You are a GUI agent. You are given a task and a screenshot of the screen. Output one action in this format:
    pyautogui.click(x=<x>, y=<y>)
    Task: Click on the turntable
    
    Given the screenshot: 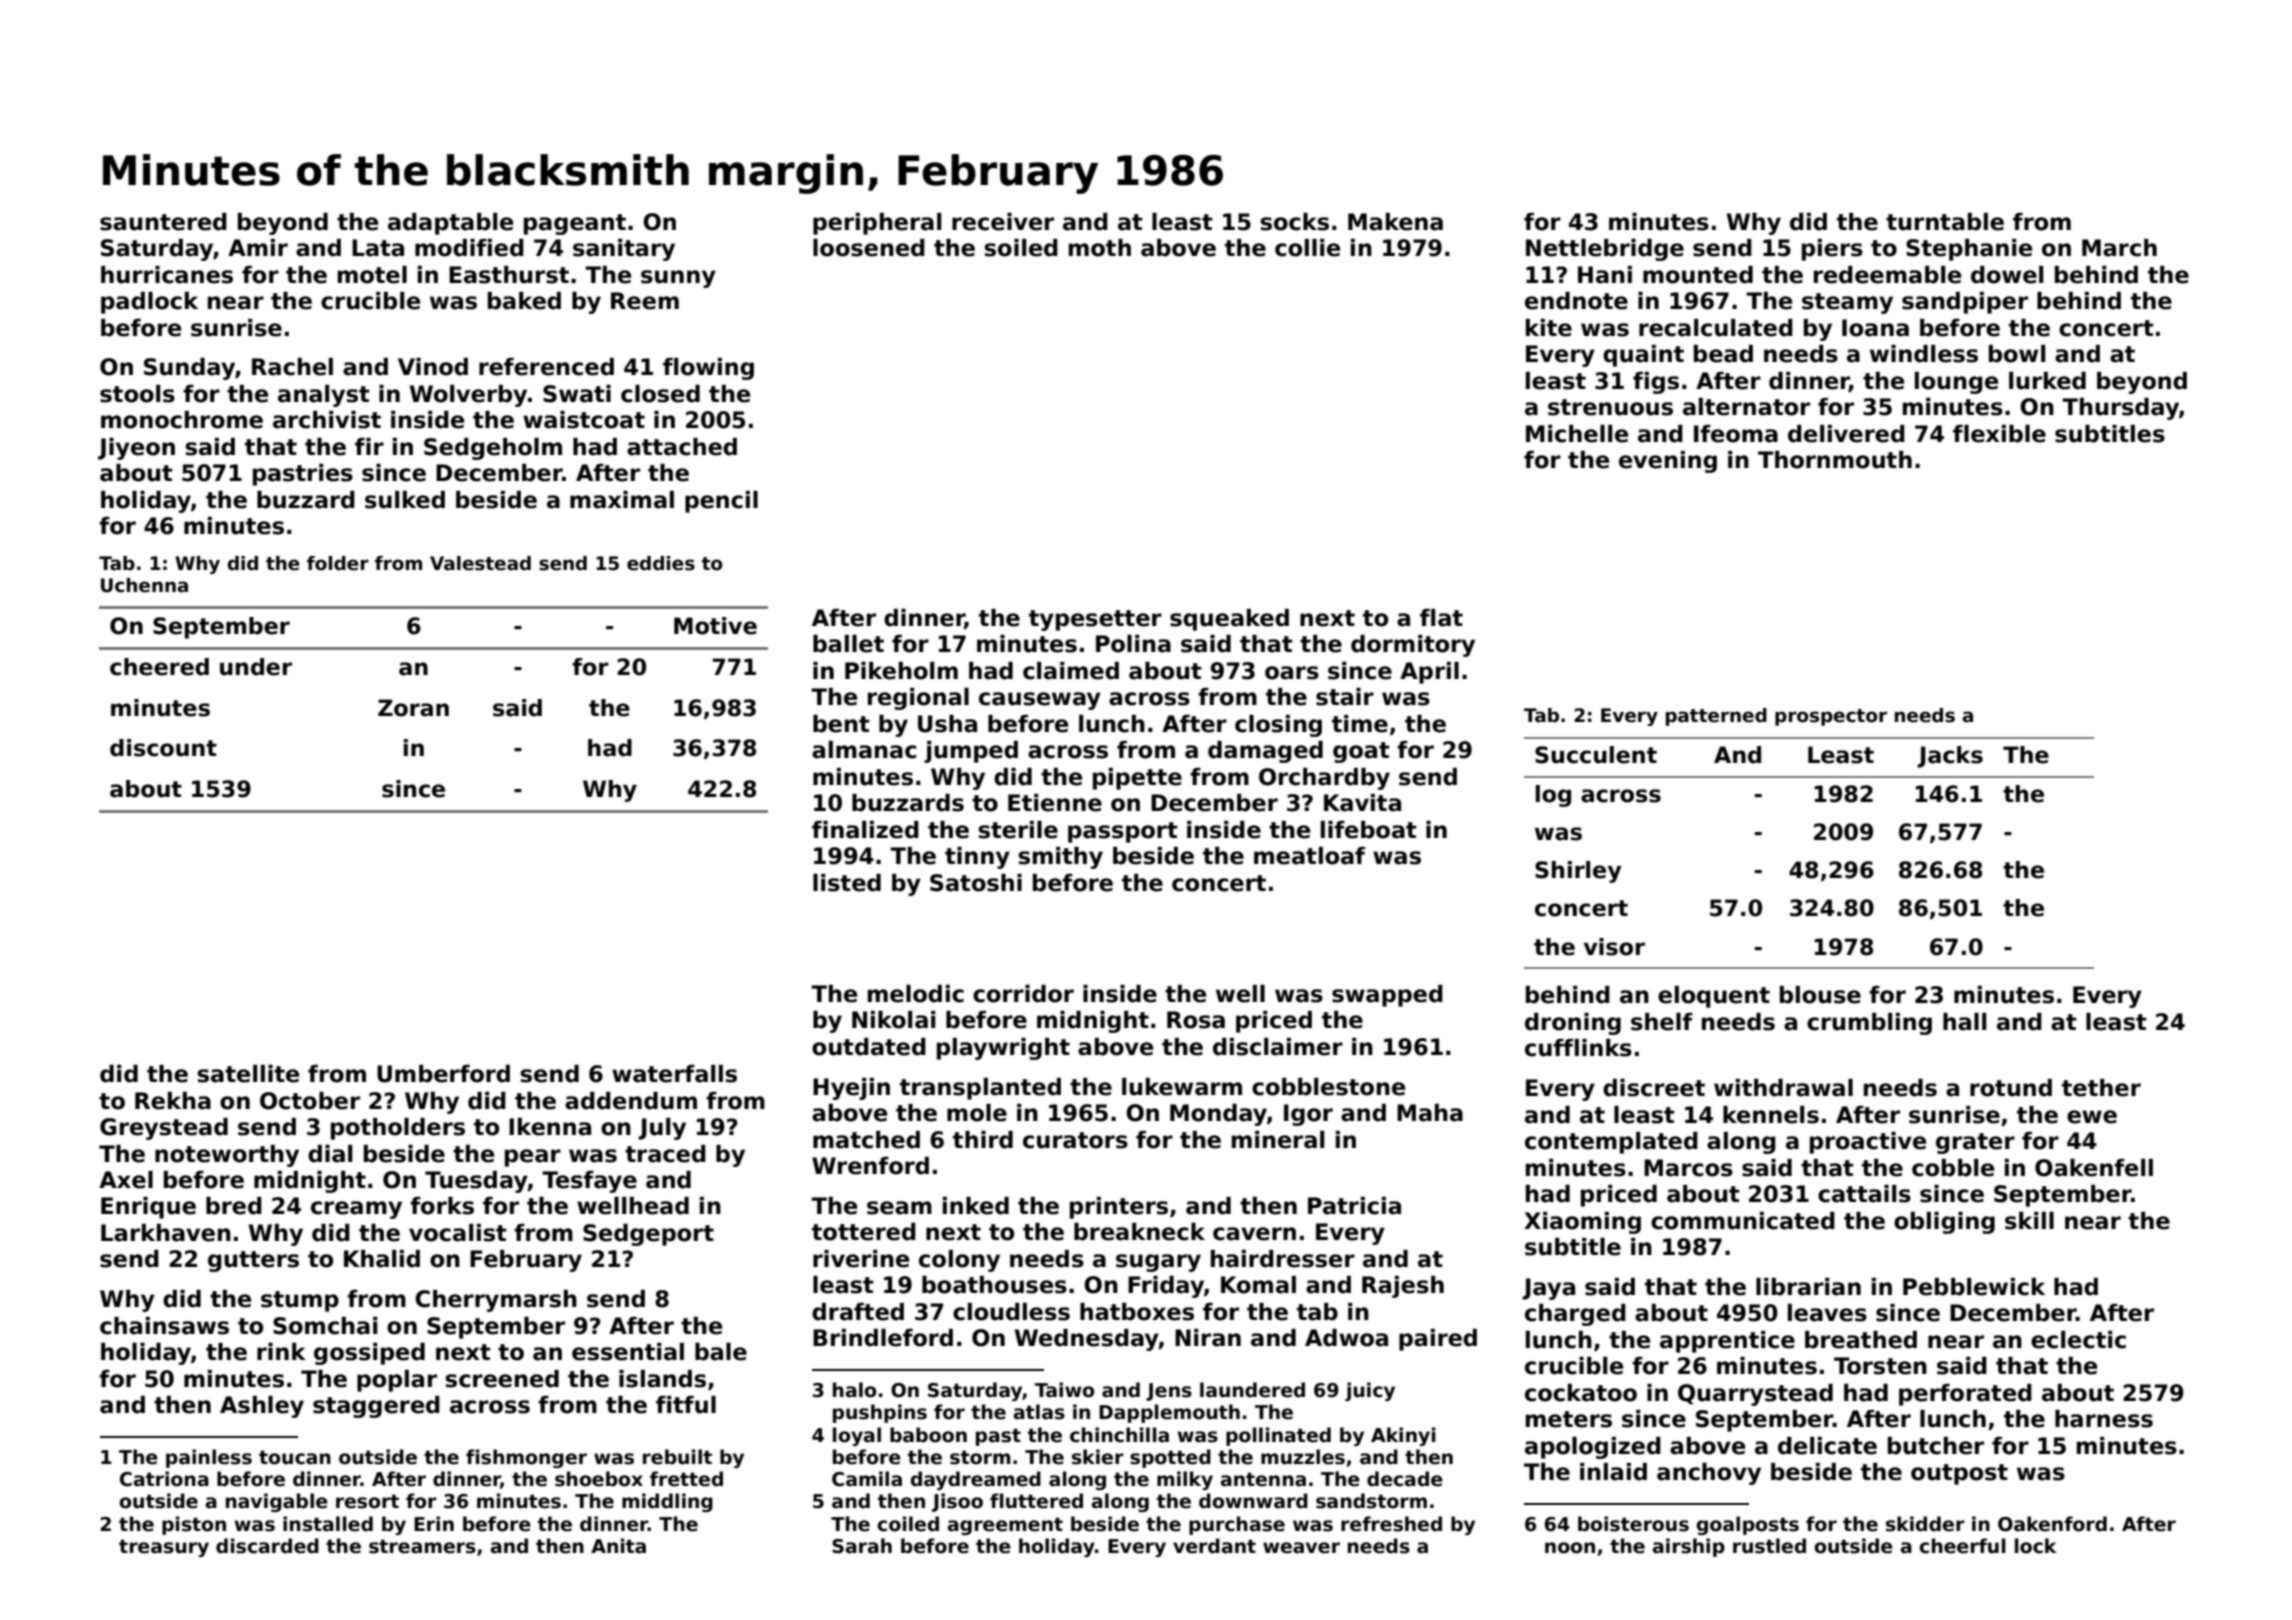 What is the action you would take?
    pyautogui.click(x=1945, y=222)
